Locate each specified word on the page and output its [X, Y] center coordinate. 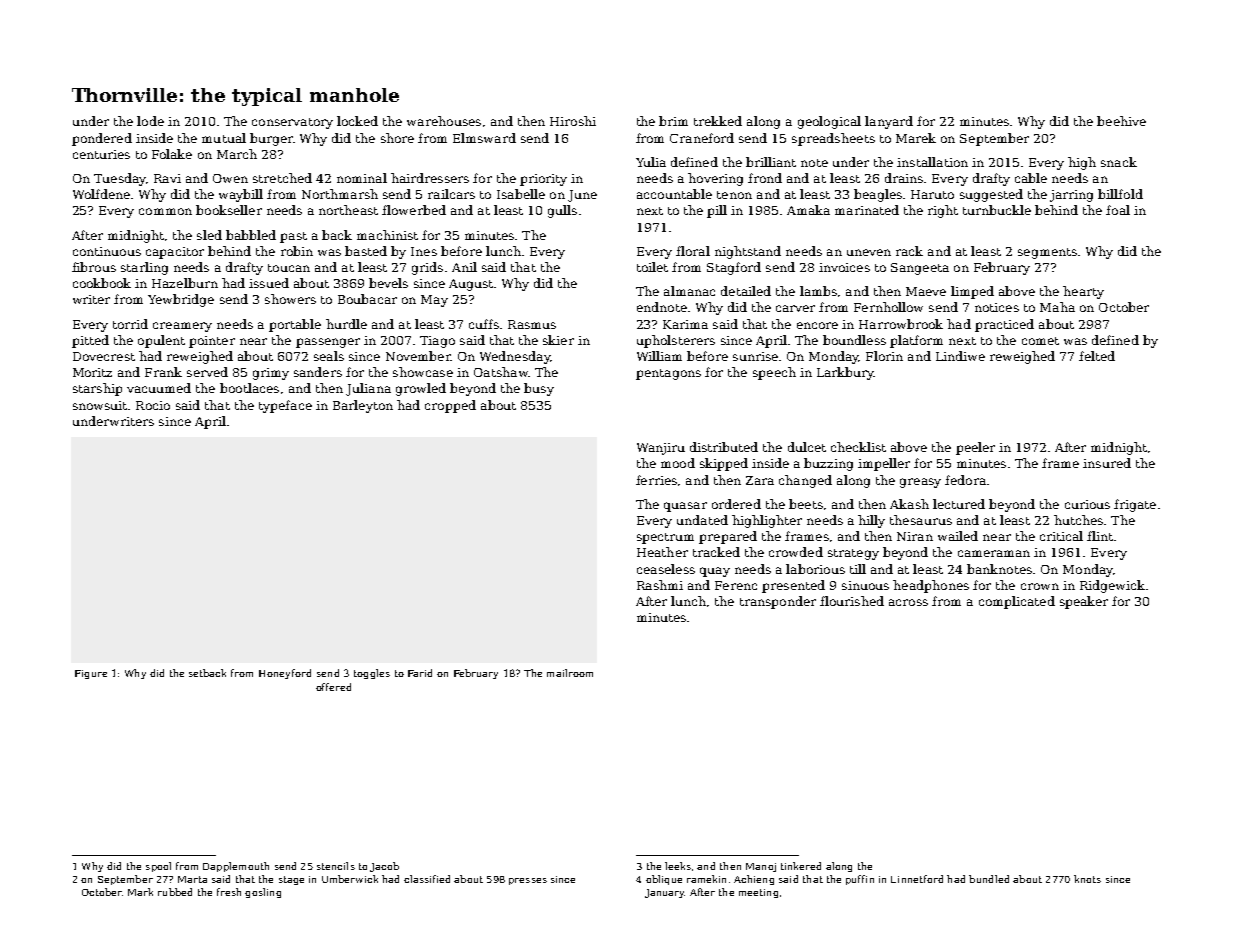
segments [1047, 253]
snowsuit [100, 405]
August [471, 285]
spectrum [665, 538]
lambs [818, 291]
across [908, 602]
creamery [182, 327]
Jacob [384, 867]
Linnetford [917, 879]
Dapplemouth [236, 867]
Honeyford [285, 674]
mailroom [570, 673]
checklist [858, 447]
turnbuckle [997, 210]
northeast [348, 210]
